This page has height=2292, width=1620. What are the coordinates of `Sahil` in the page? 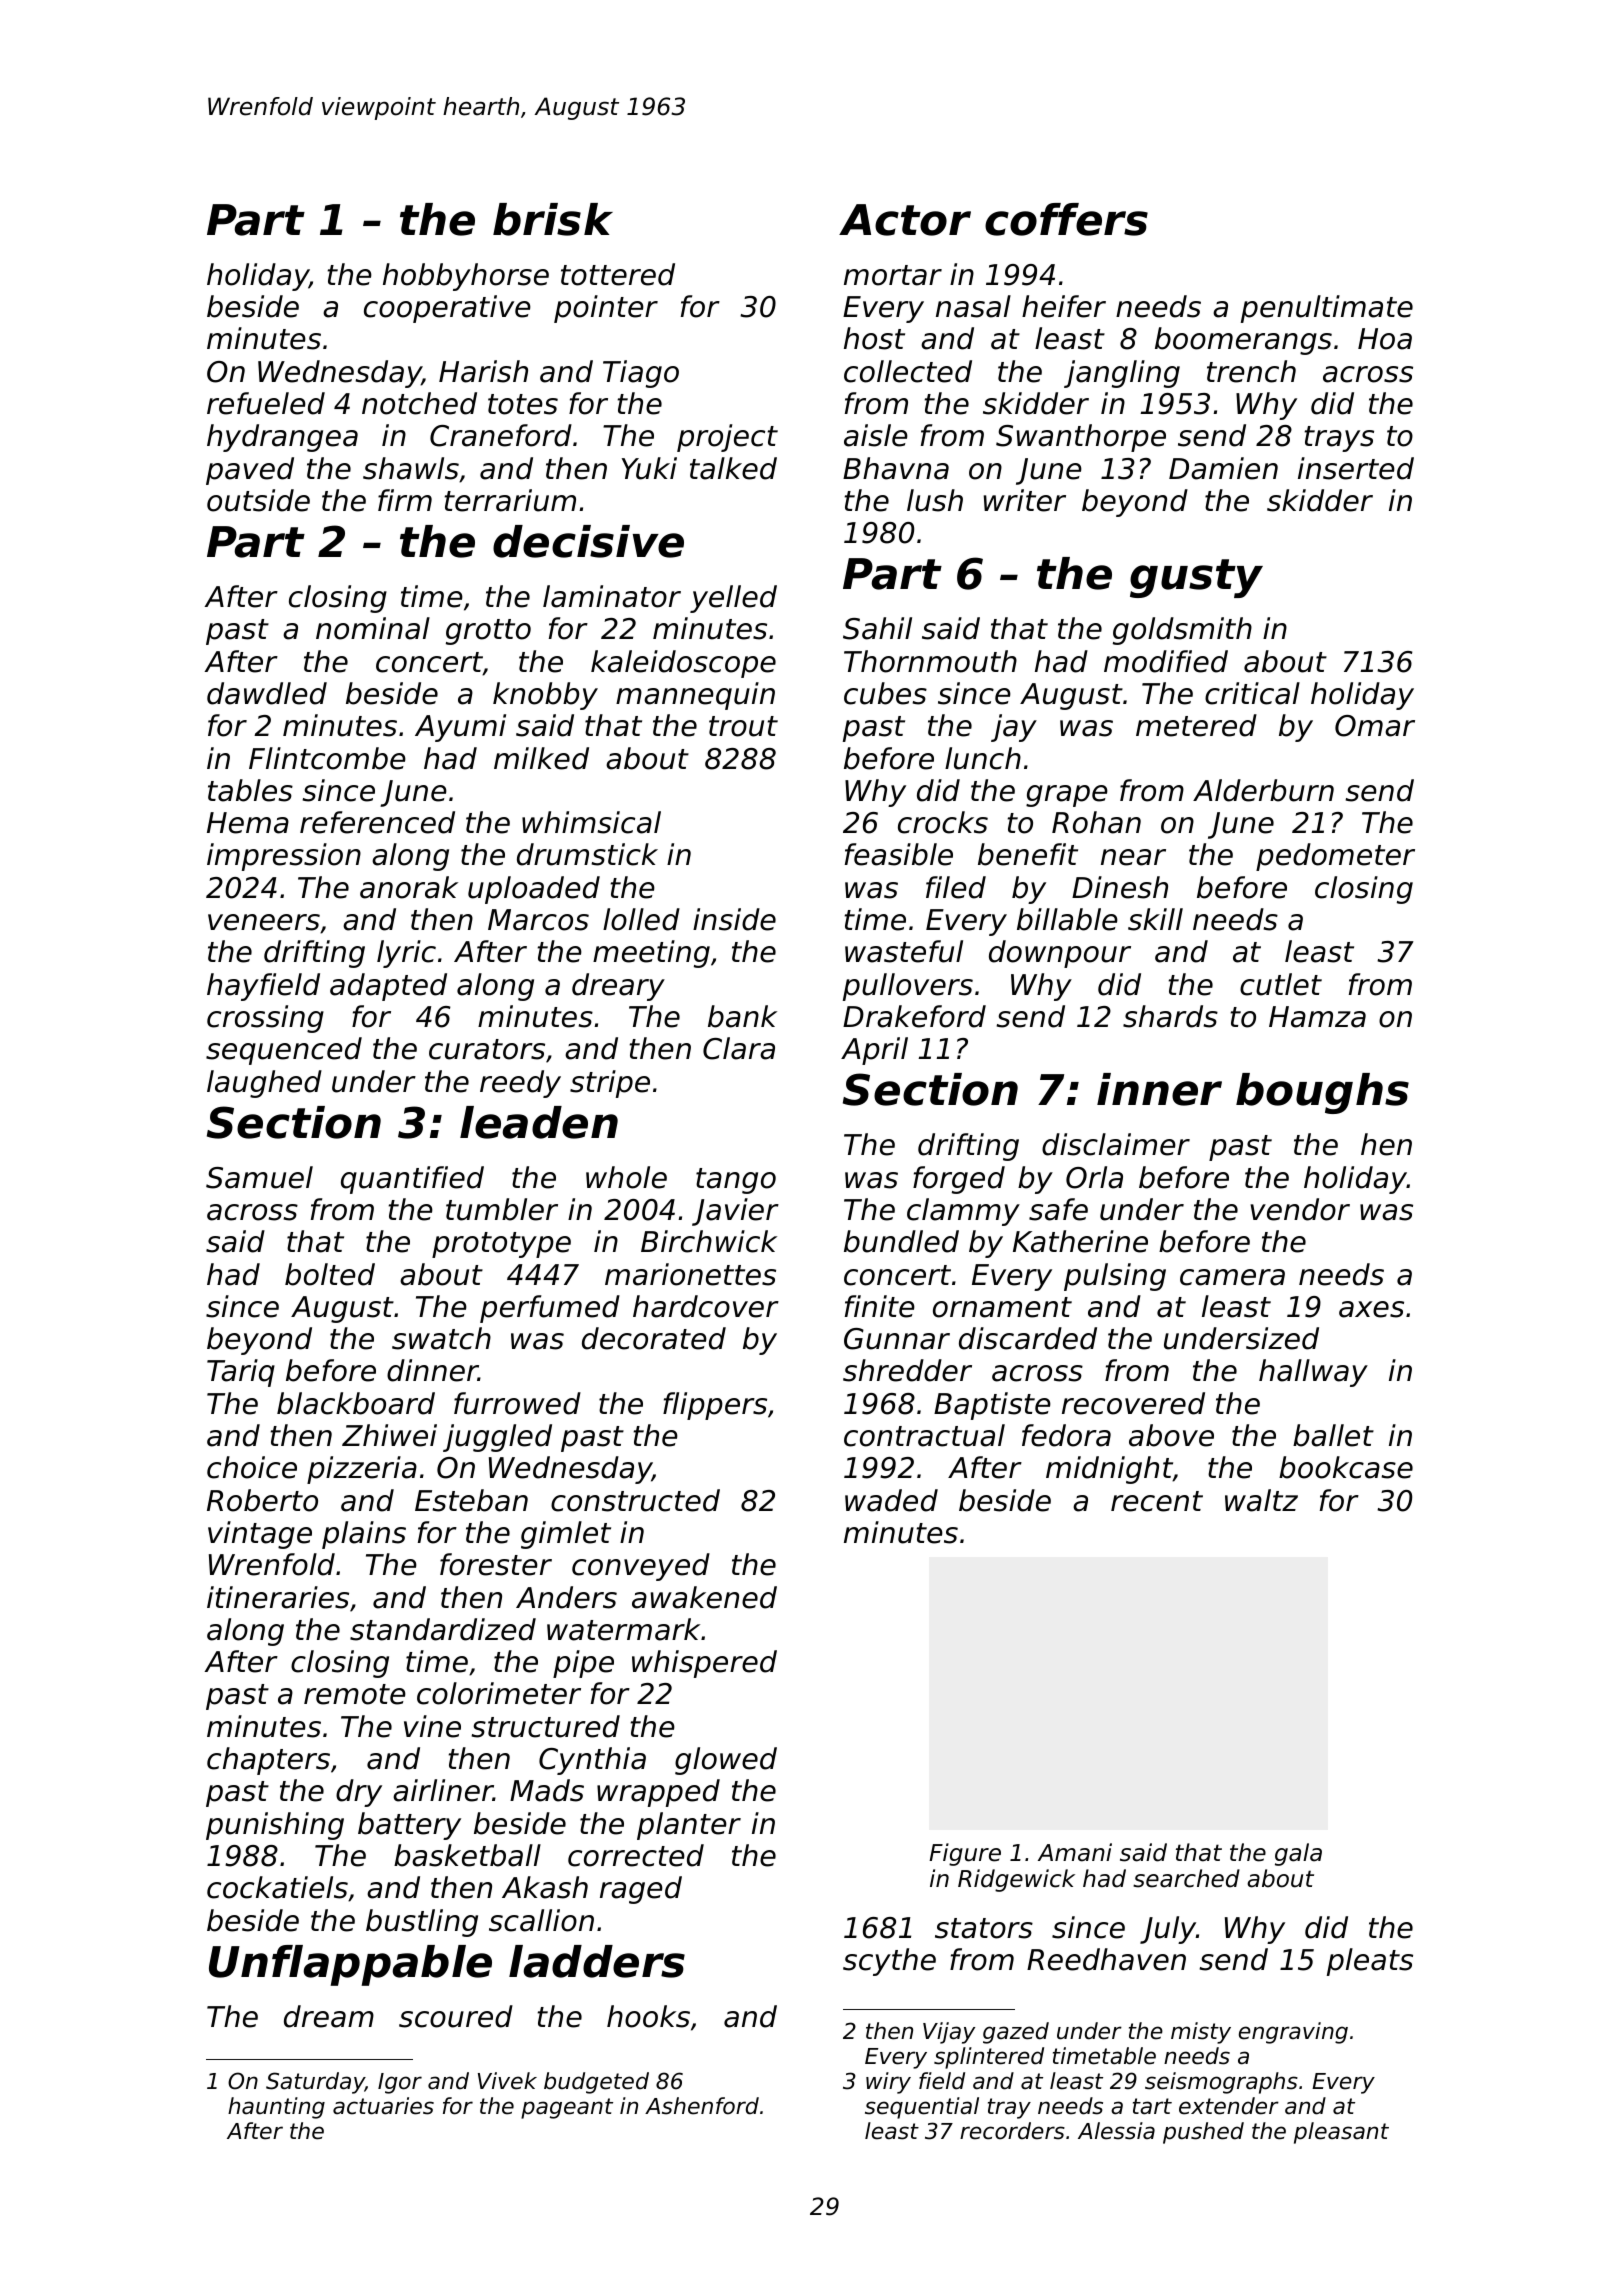 It's located at (877, 628).
